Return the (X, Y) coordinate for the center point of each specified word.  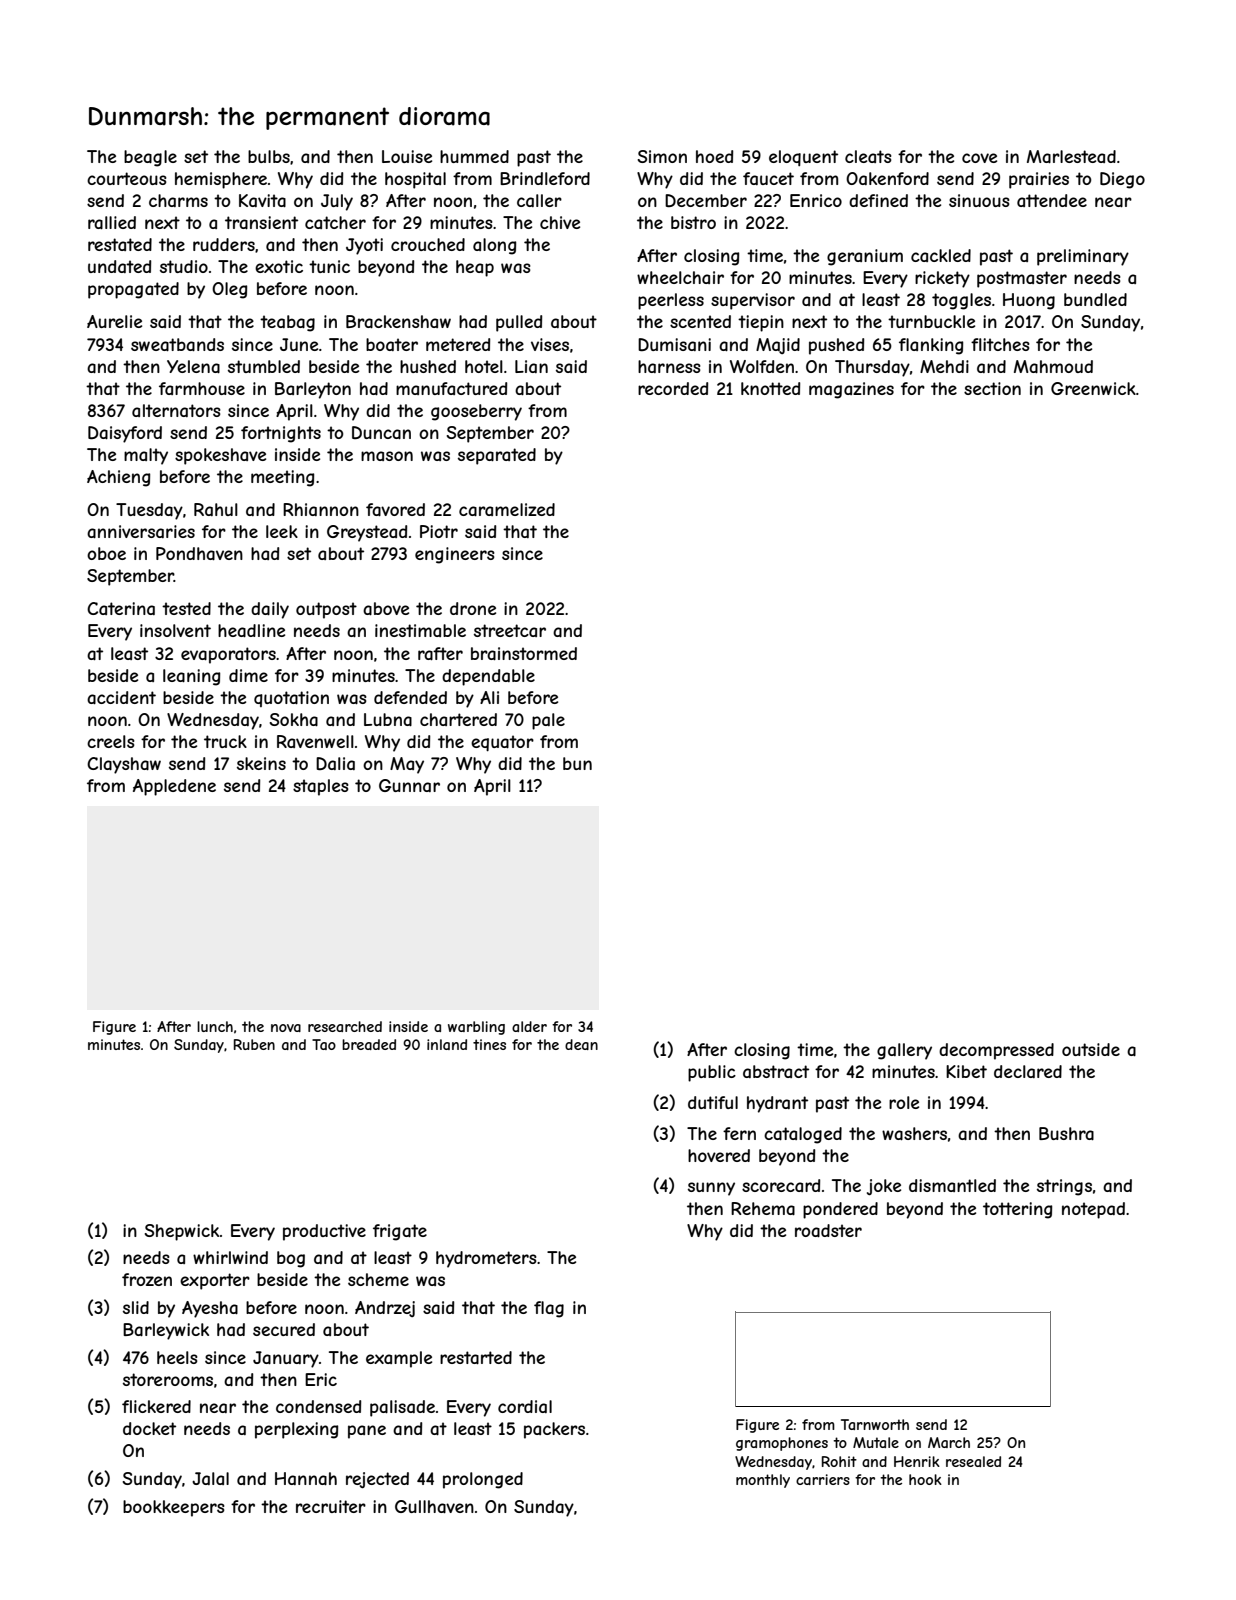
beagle (150, 158)
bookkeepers (174, 1508)
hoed (714, 156)
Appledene (174, 787)
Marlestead (1071, 156)
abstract (776, 1071)
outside (1091, 1049)
